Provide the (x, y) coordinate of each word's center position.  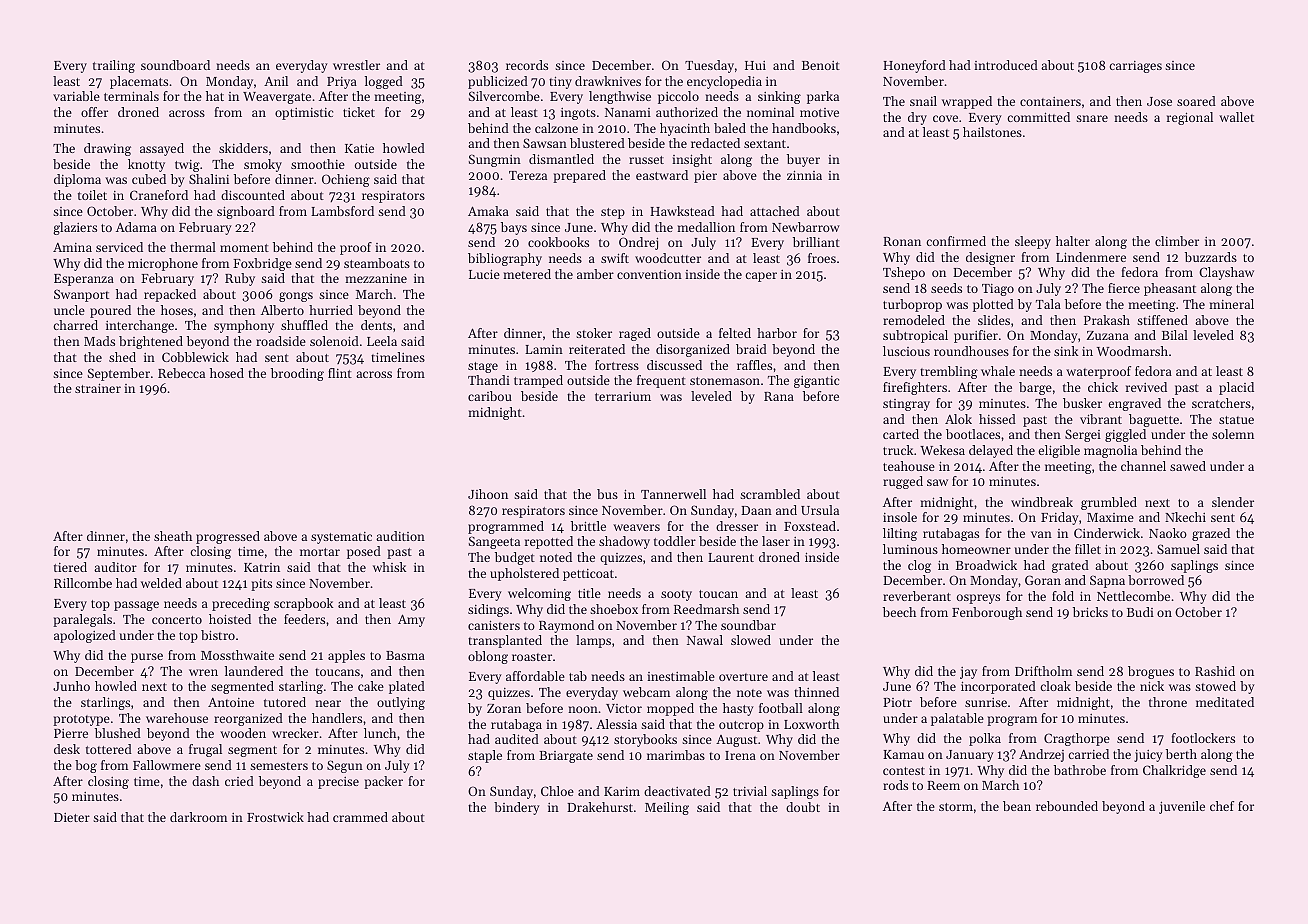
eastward (662, 175)
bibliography (505, 259)
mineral (1231, 304)
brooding (297, 374)
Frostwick (275, 817)
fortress (617, 365)
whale (998, 371)
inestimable (681, 676)
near (328, 703)
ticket (359, 112)
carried (1088, 754)
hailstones (992, 132)
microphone (163, 264)
